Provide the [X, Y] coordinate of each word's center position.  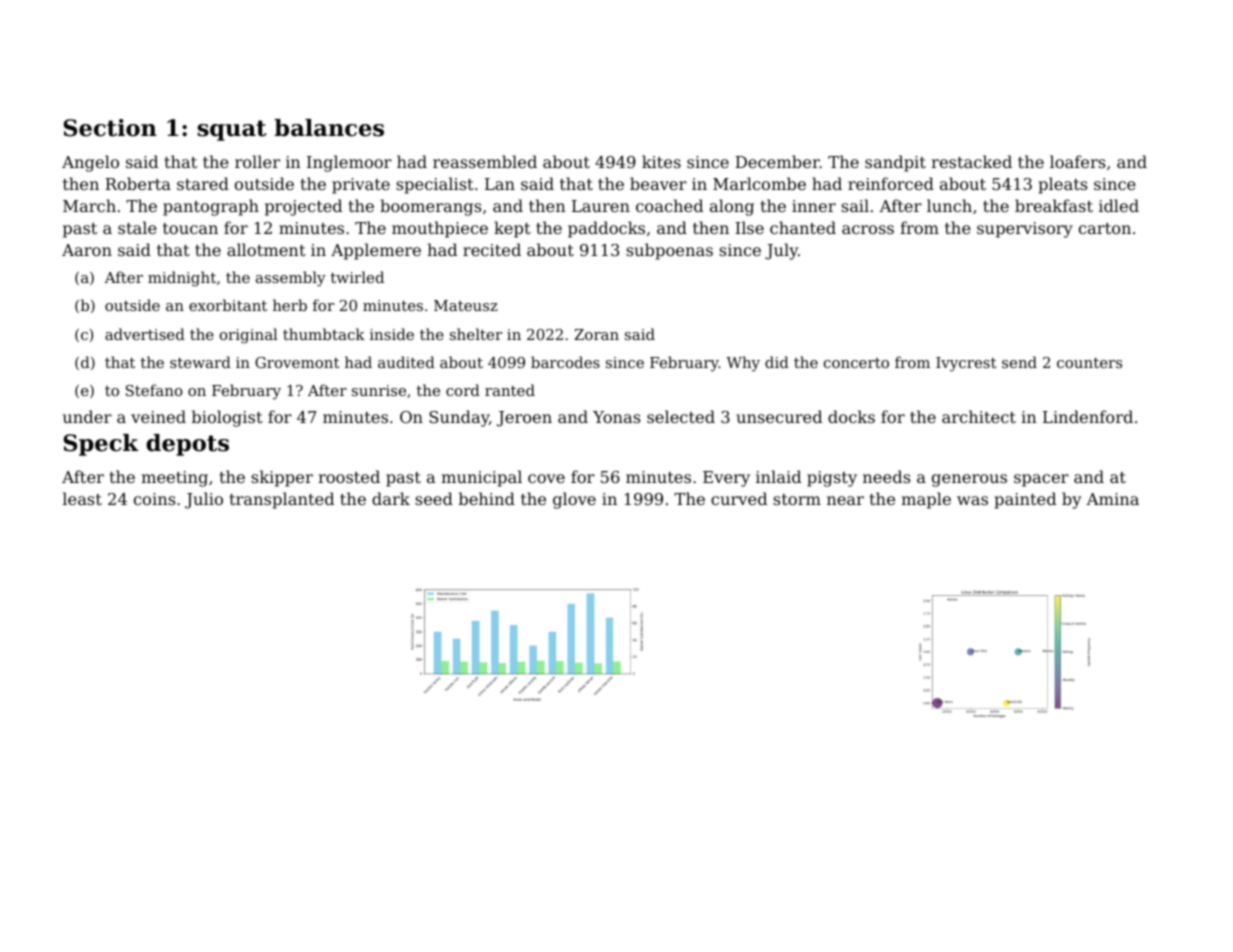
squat [231, 130]
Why [743, 364]
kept [512, 229]
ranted [510, 390]
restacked [971, 161]
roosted [349, 476]
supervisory [1025, 230]
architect [979, 416]
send [1019, 362]
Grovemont [297, 362]
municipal [481, 478]
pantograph [211, 207]
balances [329, 128]
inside [392, 334]
